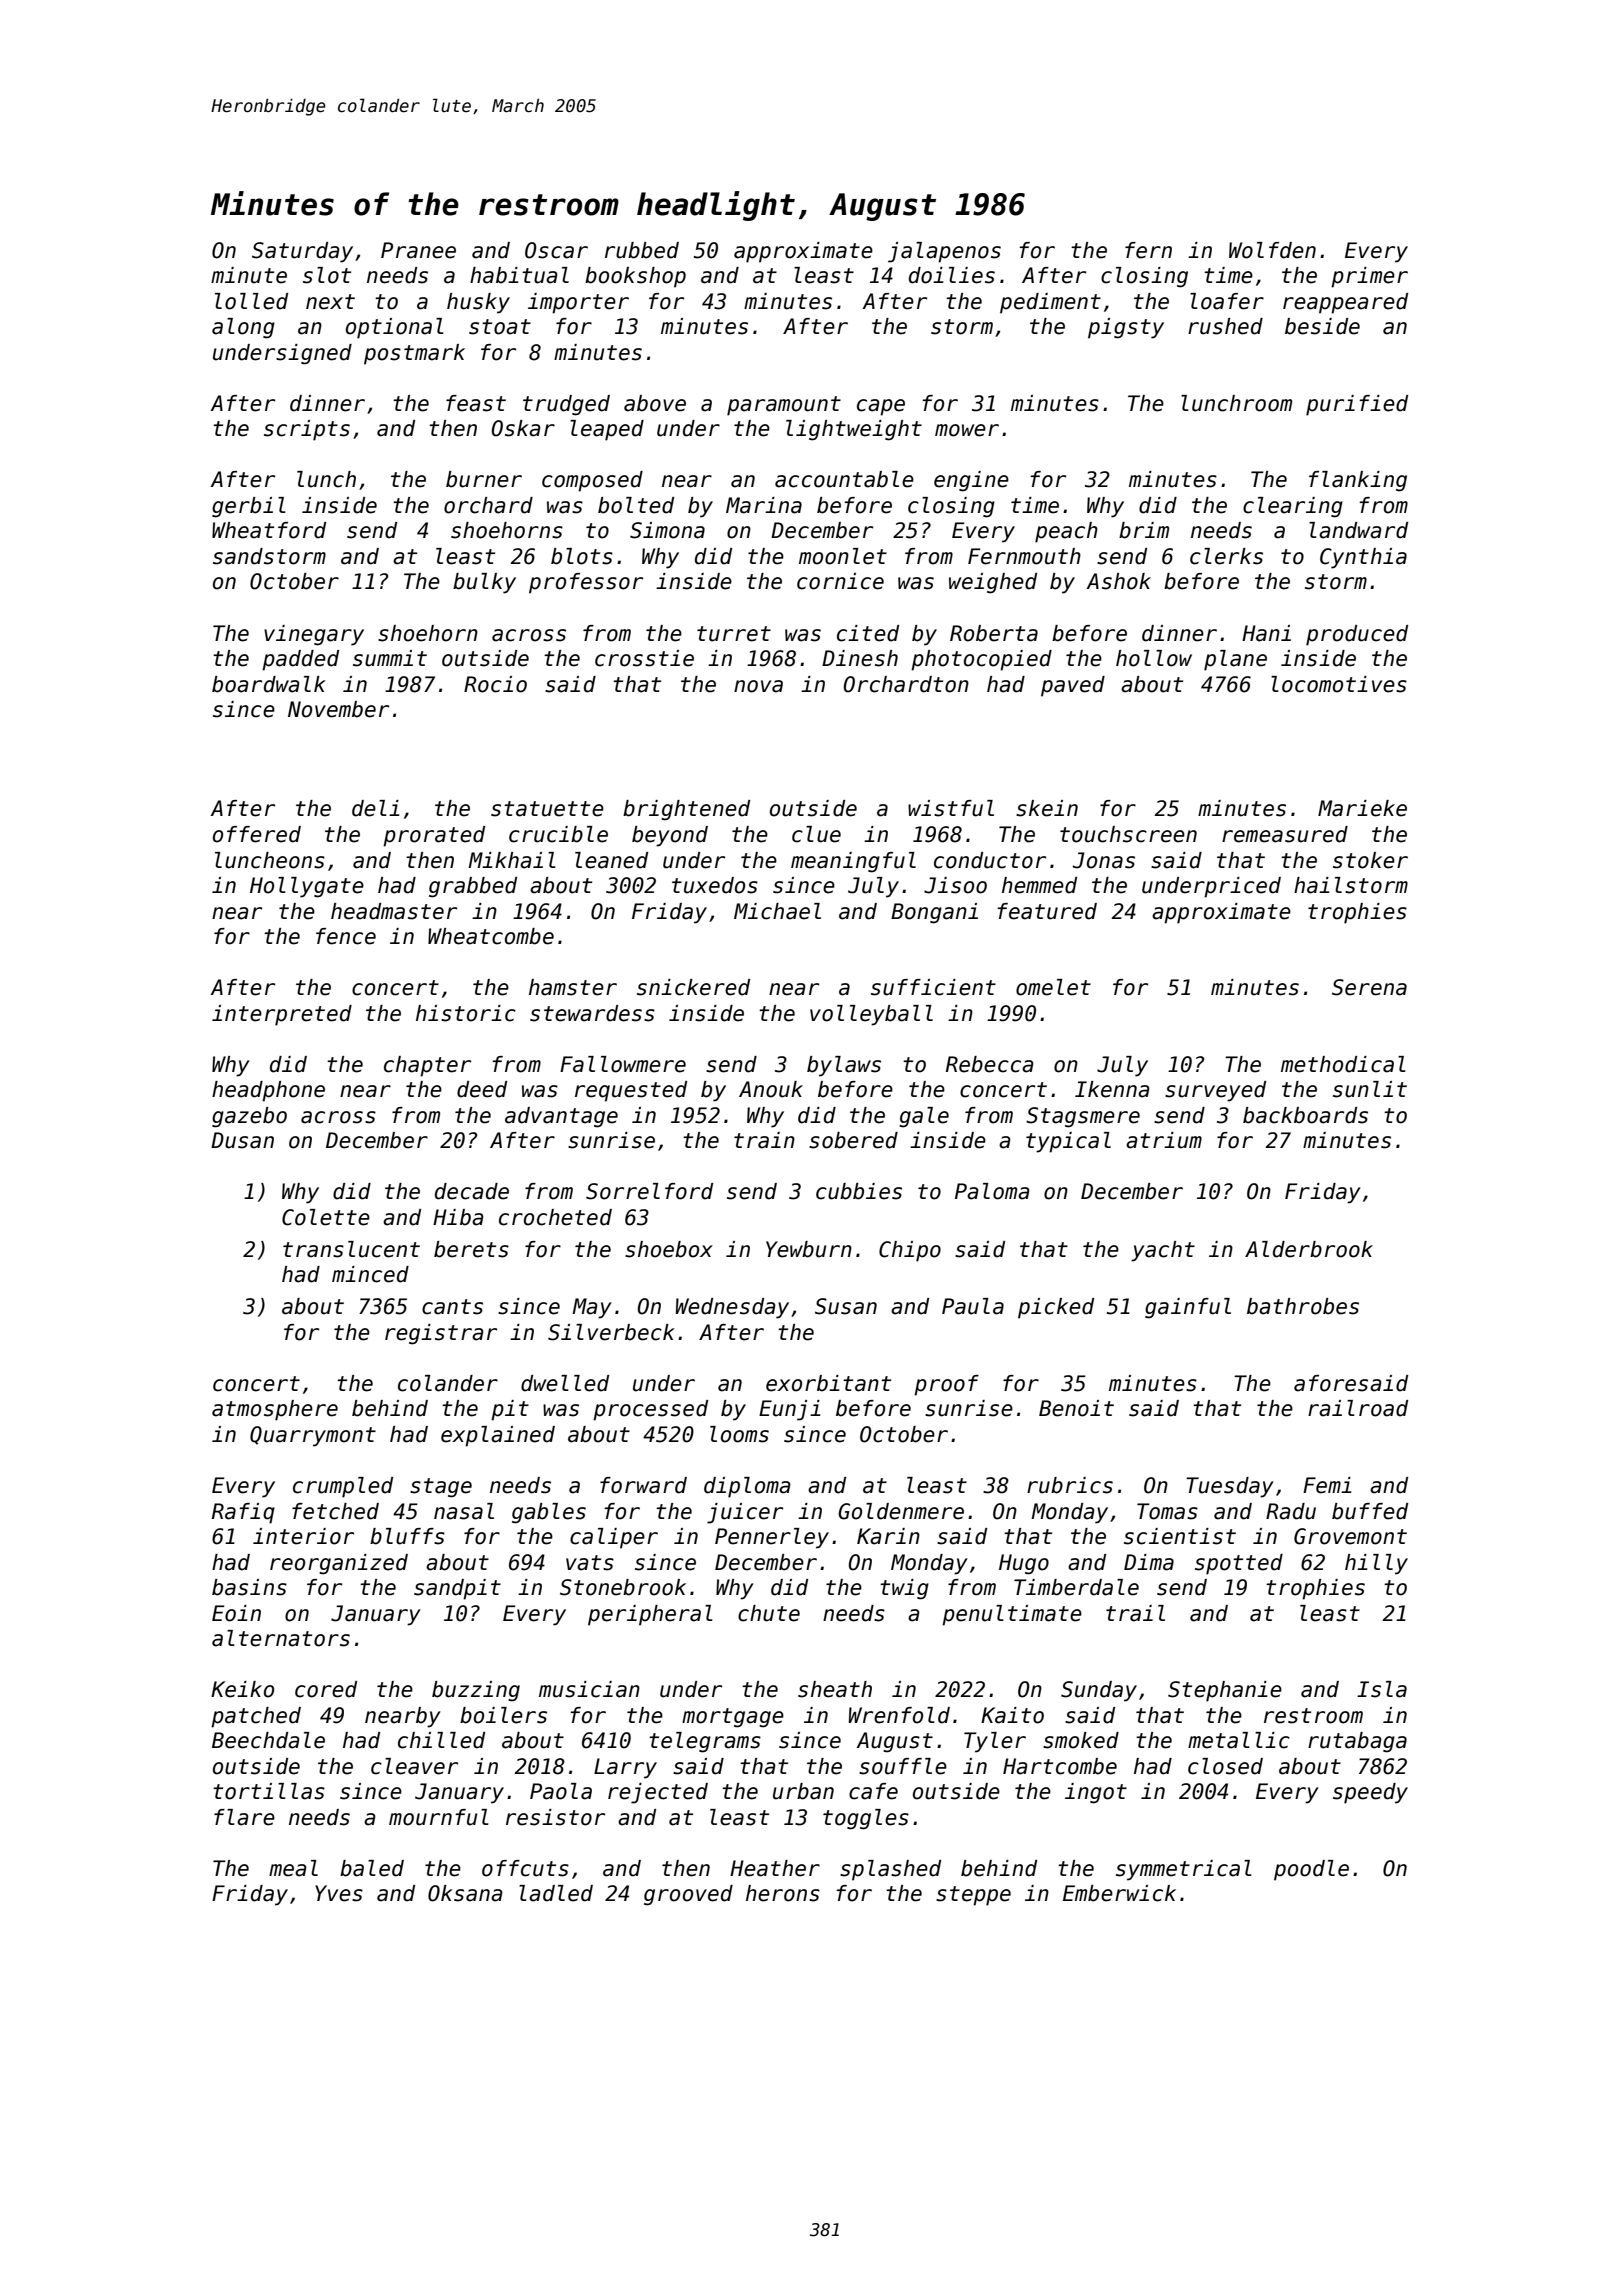 This image has width=1620, height=2292. Describe the element at coordinates (484, 479) in the image. I see `burner` at that location.
